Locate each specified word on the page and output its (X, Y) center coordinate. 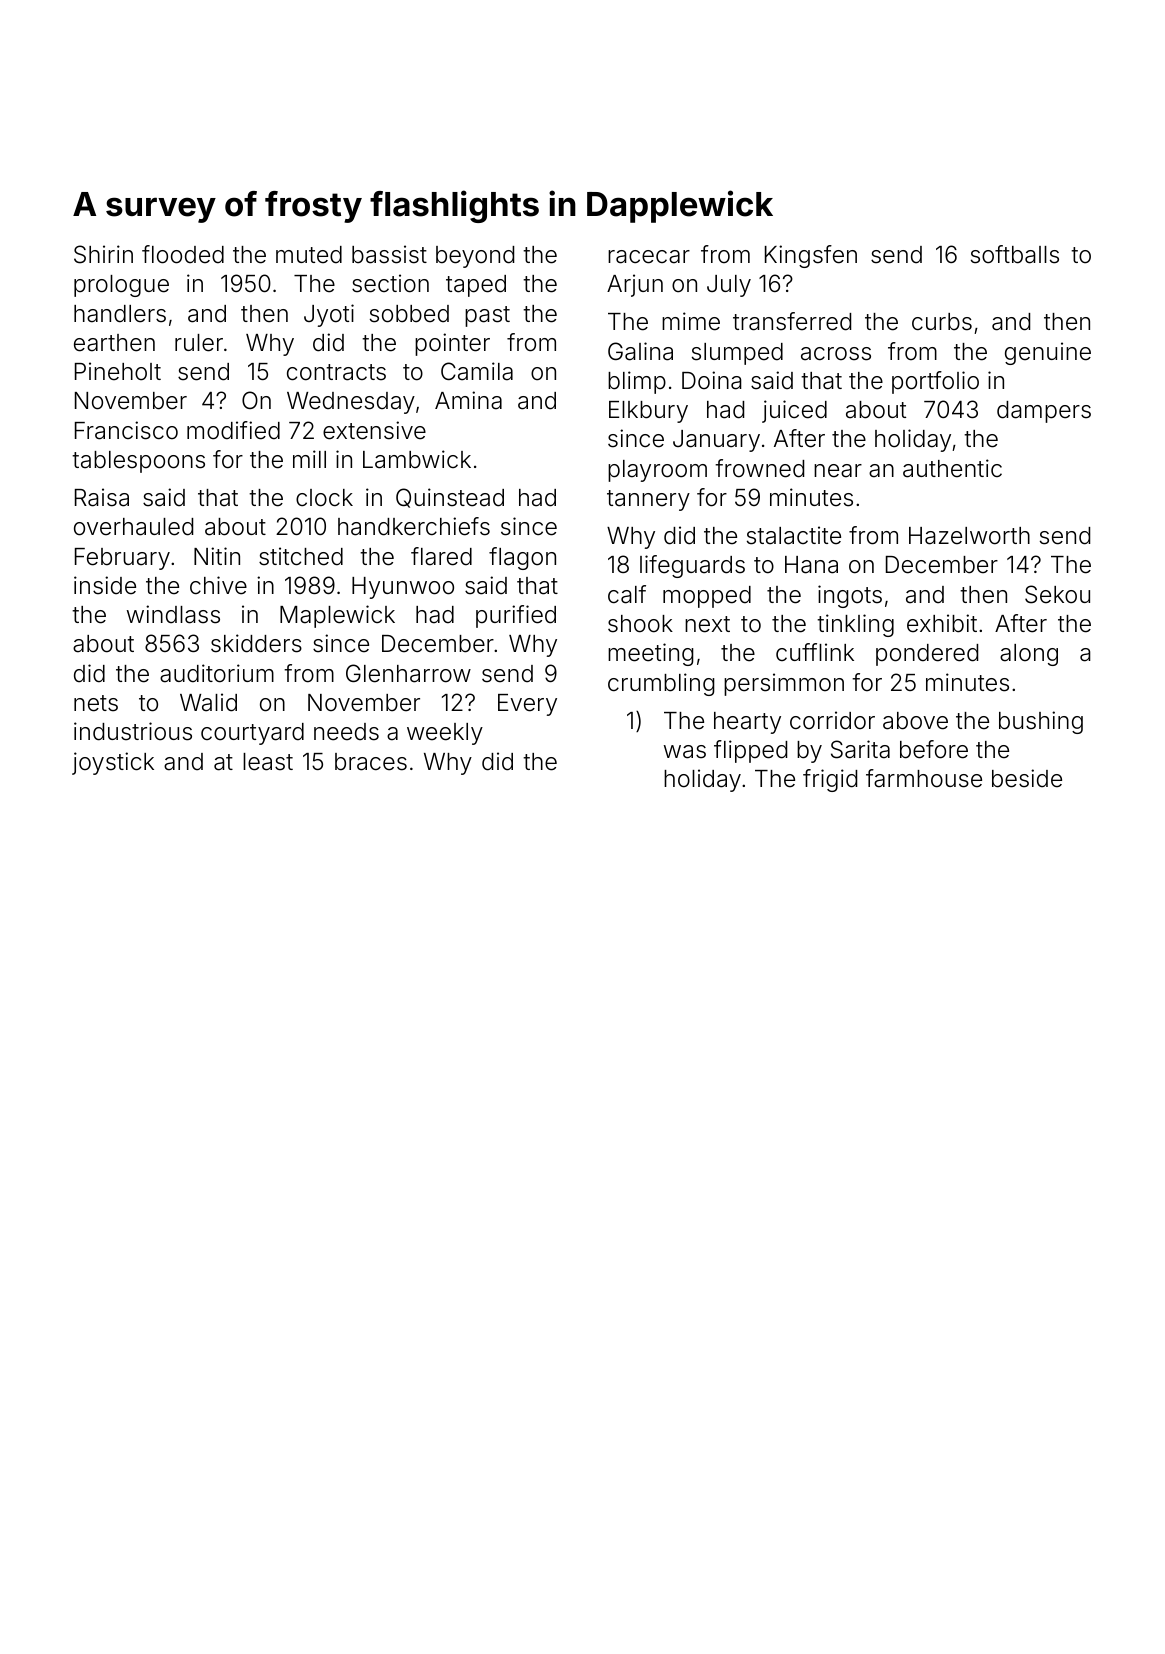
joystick (113, 763)
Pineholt (118, 371)
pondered (927, 655)
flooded (183, 254)
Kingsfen (811, 256)
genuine (1048, 353)
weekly (445, 734)
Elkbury (648, 412)
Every (527, 705)
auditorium (217, 673)
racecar (649, 257)
